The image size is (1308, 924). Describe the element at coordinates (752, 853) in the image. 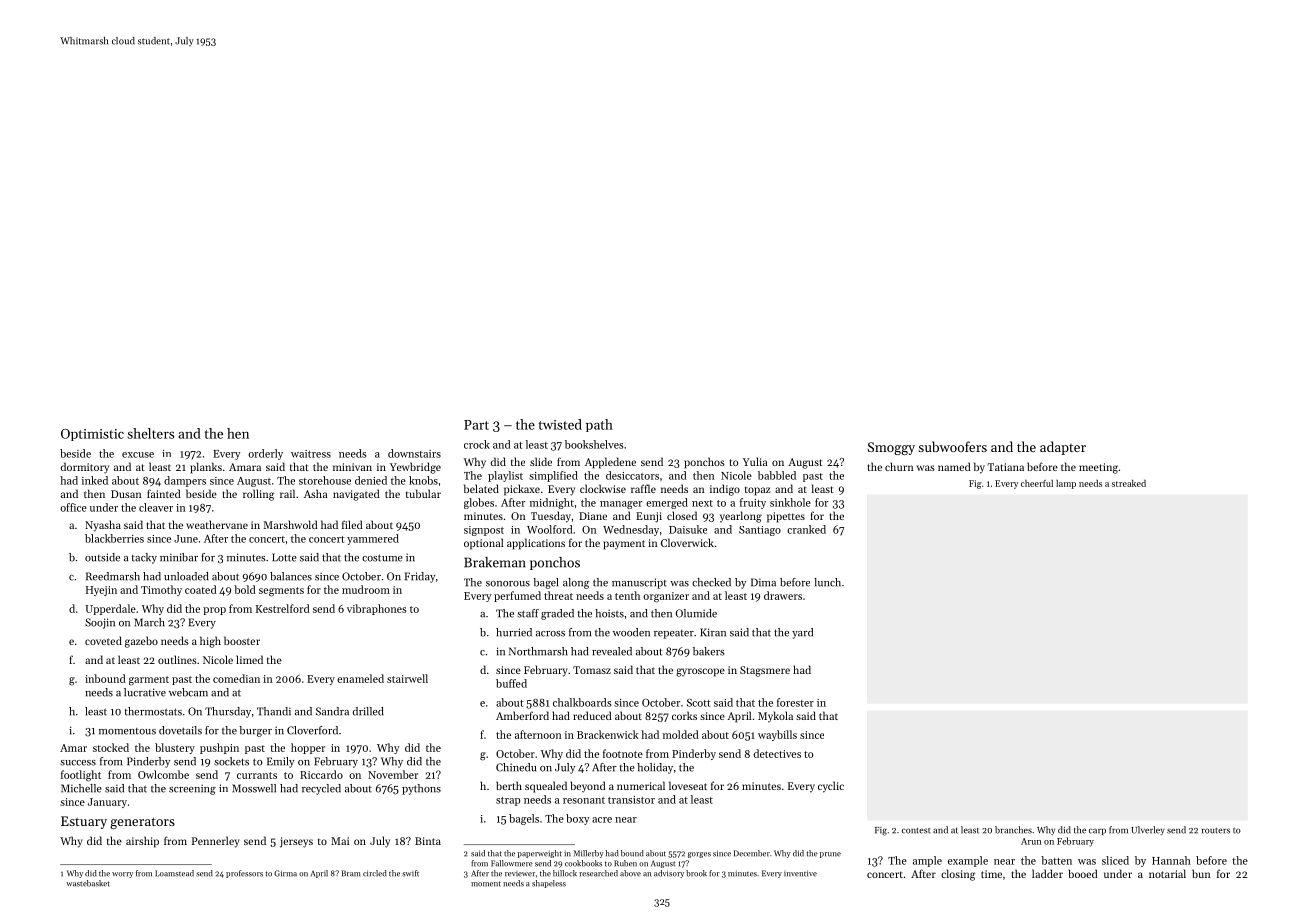

I see `December` at that location.
